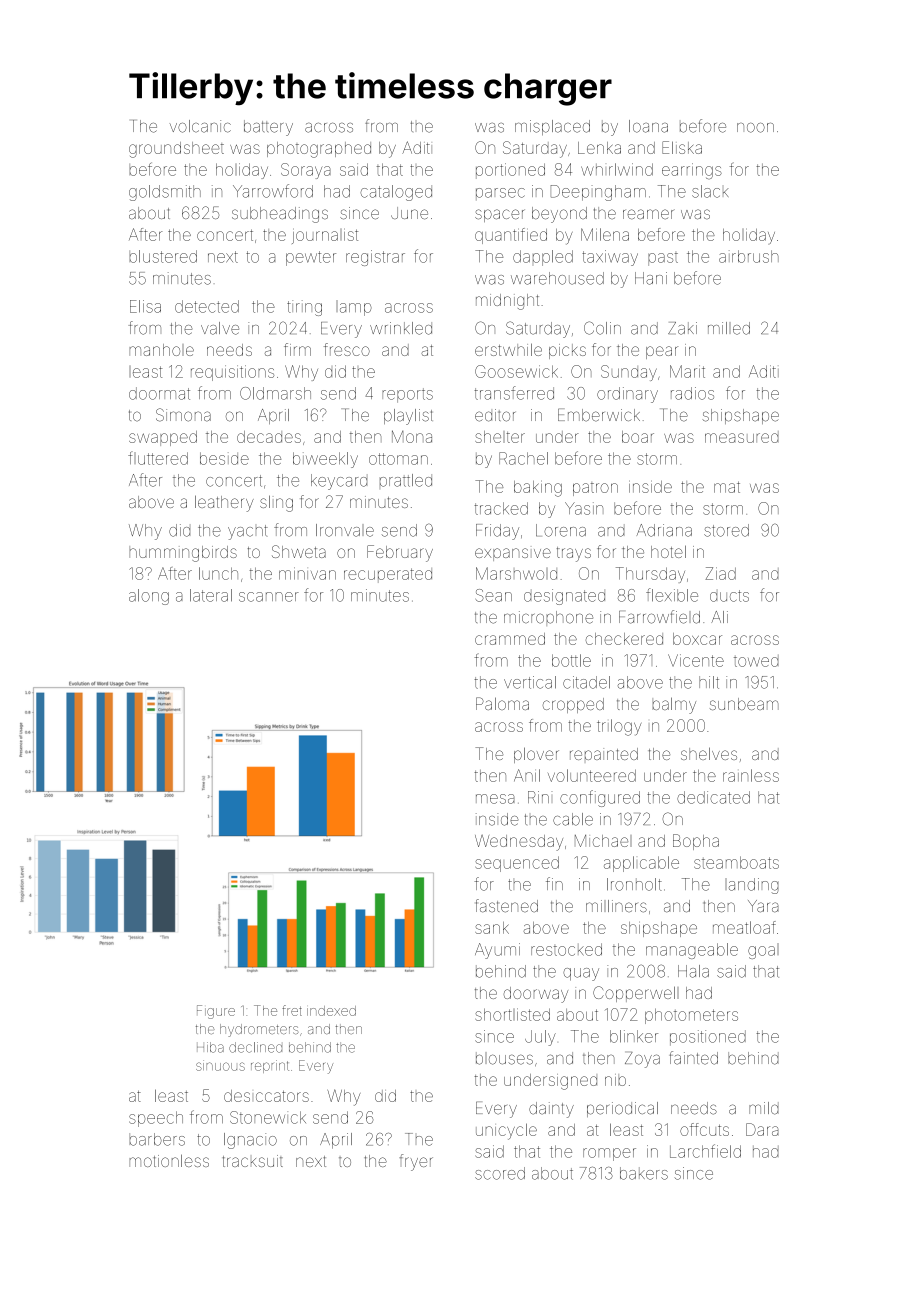 The height and width of the document is (1316, 908). Describe the element at coordinates (169, 1160) in the document. I see `motionless` at that location.
